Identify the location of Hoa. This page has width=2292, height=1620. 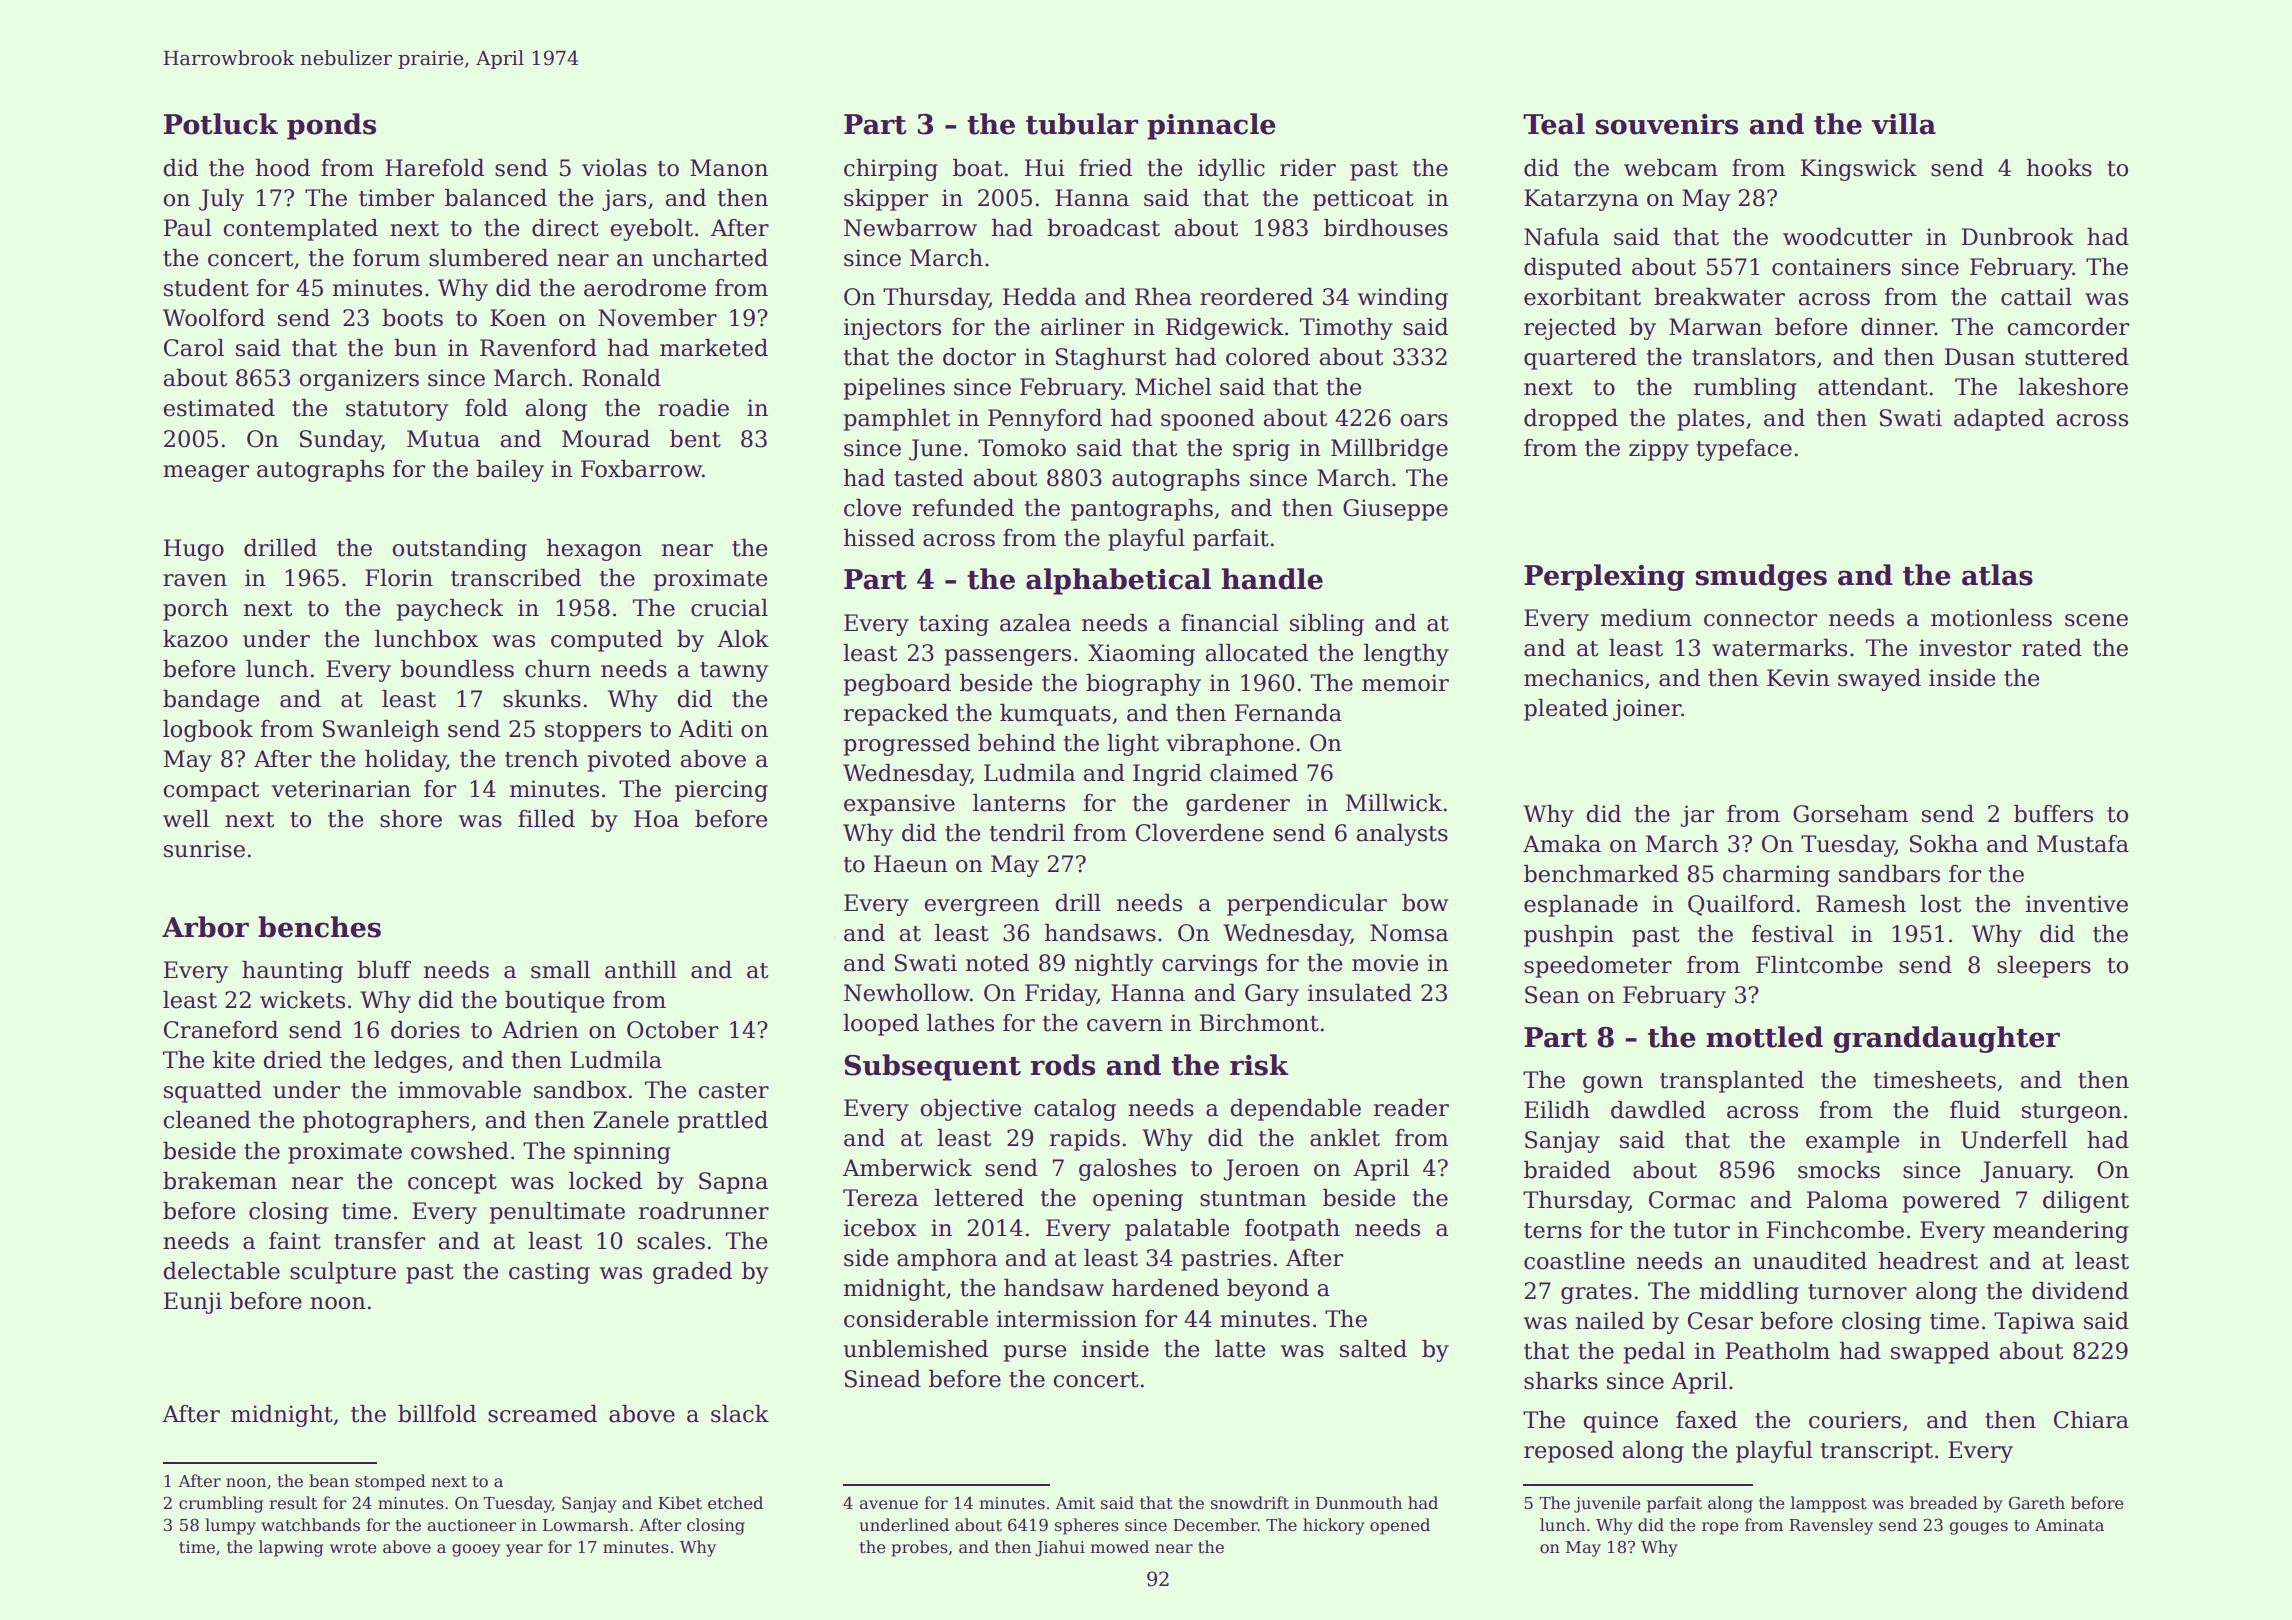
(656, 819).
